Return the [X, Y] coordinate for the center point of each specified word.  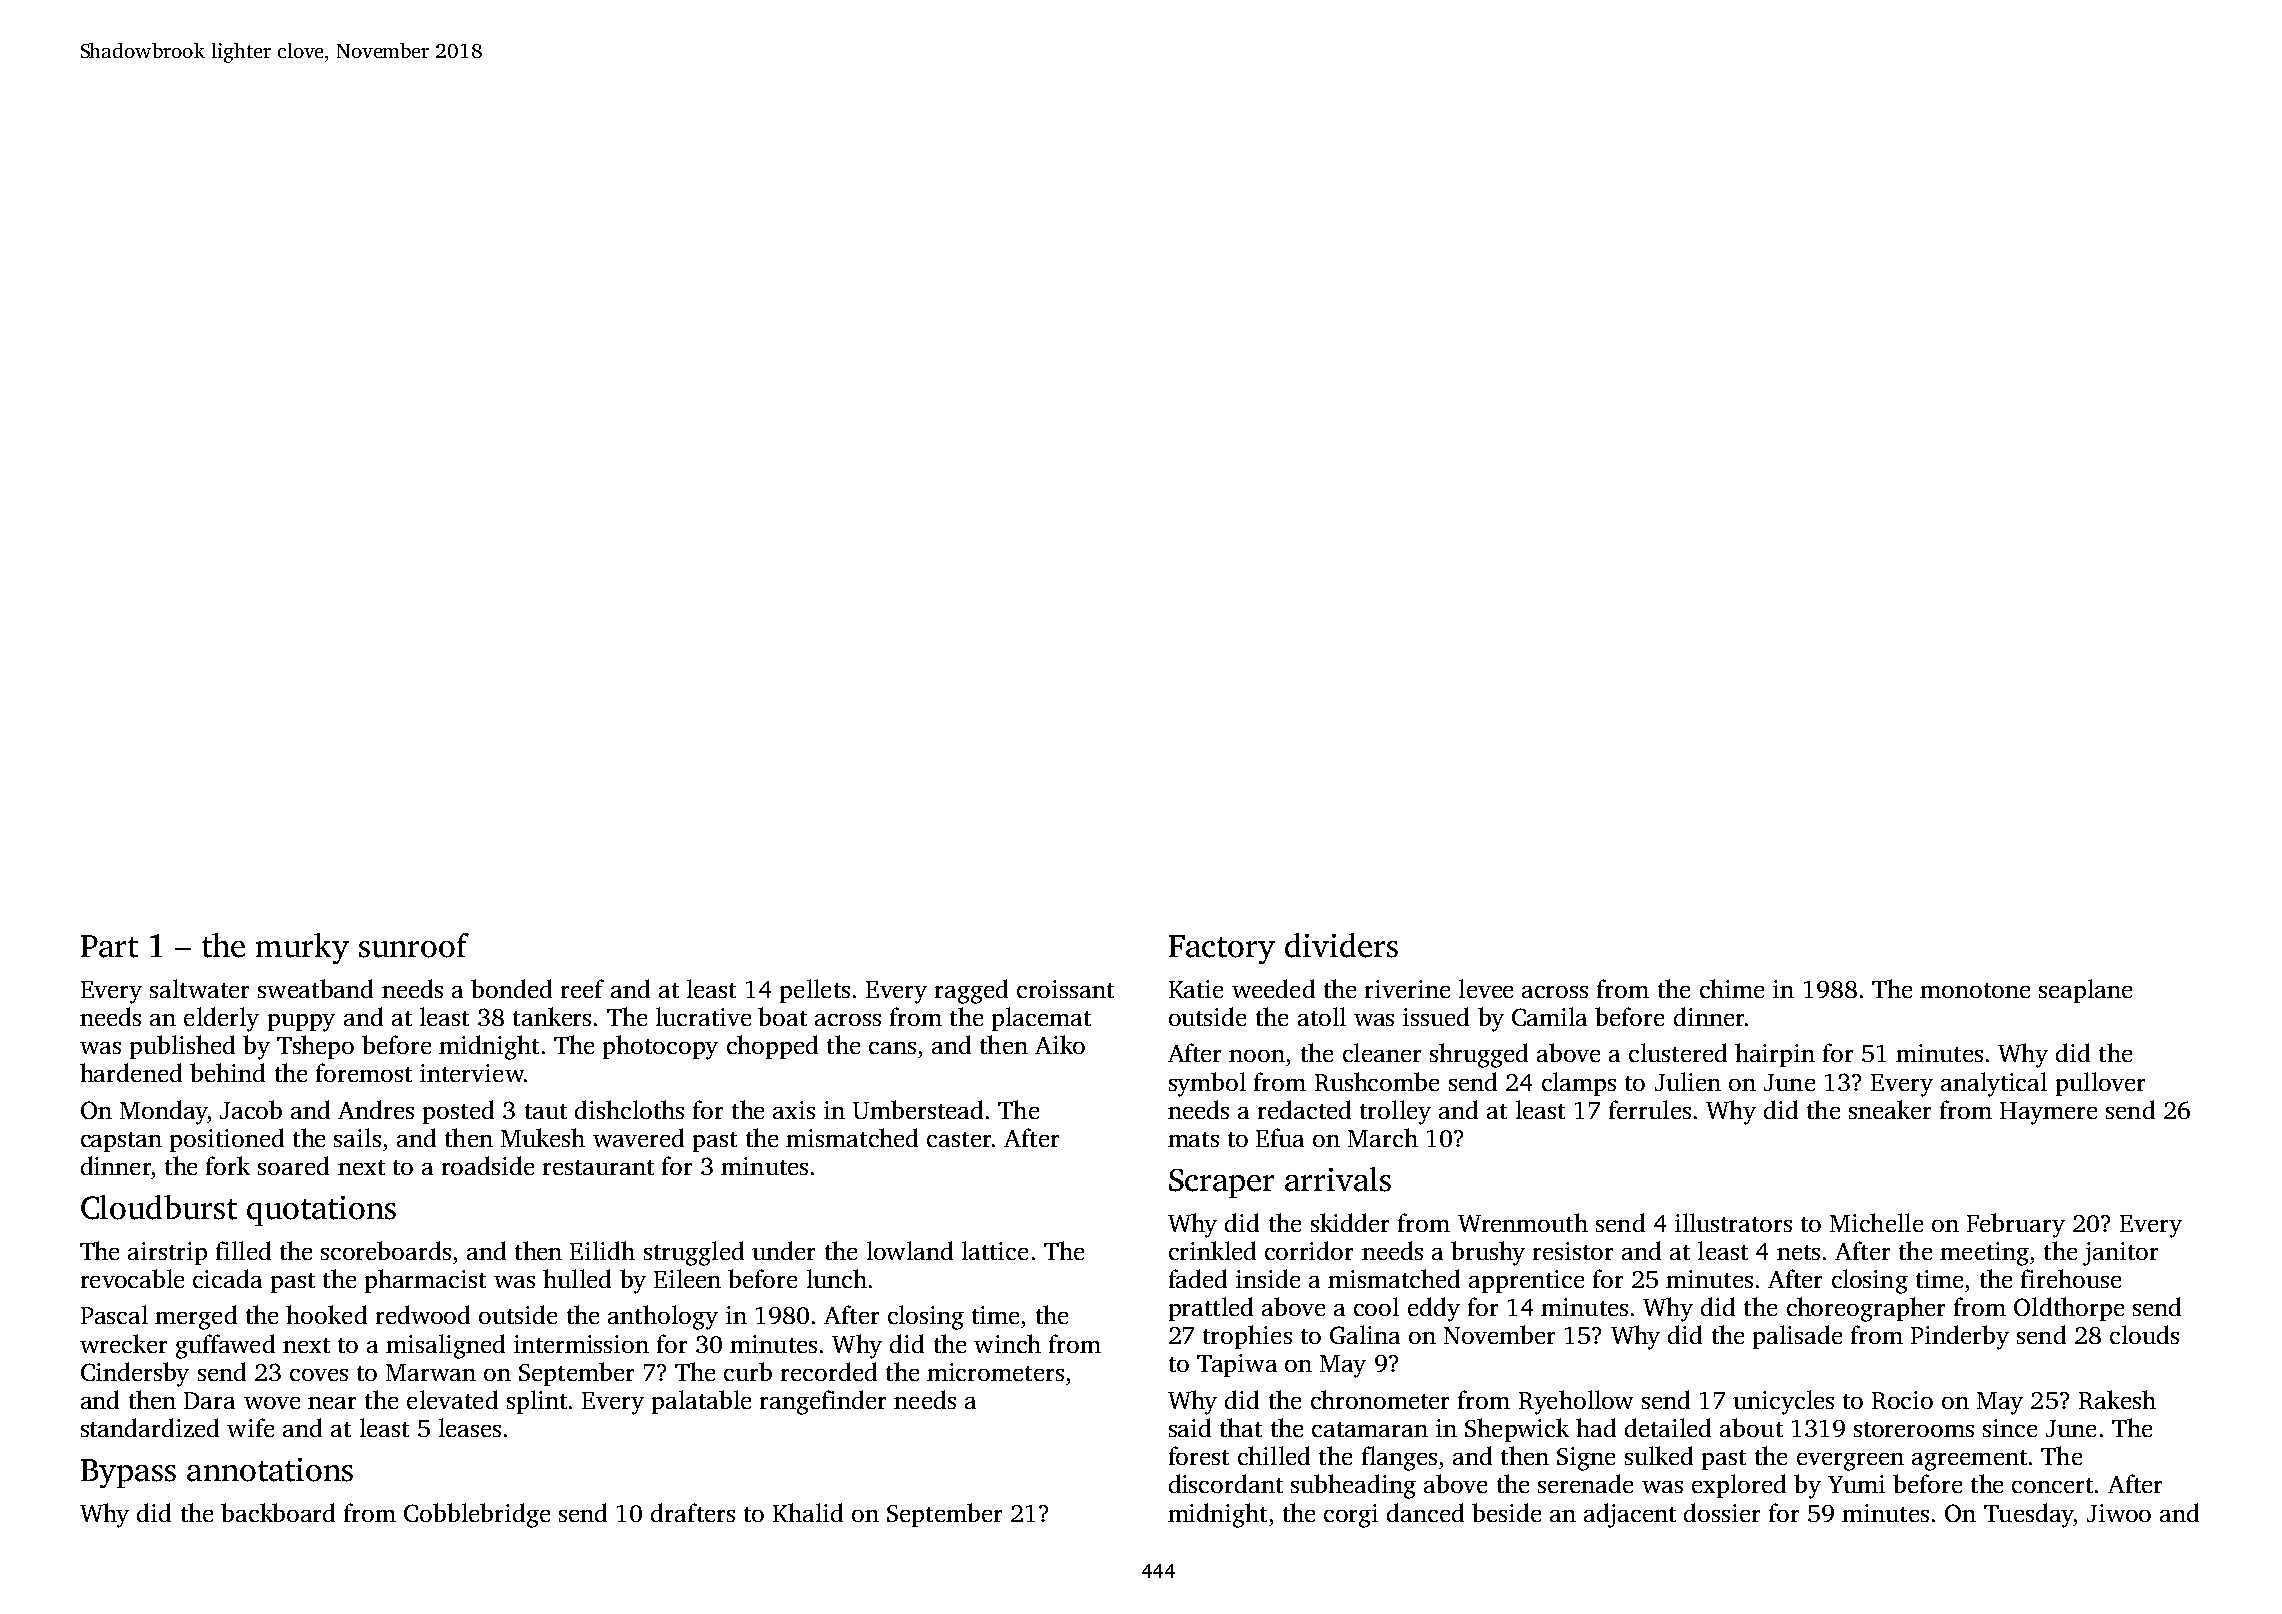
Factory [1222, 949]
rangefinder [823, 1402]
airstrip [167, 1253]
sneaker [1890, 1109]
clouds [2144, 1334]
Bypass [128, 1473]
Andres [376, 1109]
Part [109, 946]
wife [250, 1427]
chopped [772, 1047]
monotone [1975, 990]
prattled [1211, 1309]
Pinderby [1960, 1337]
